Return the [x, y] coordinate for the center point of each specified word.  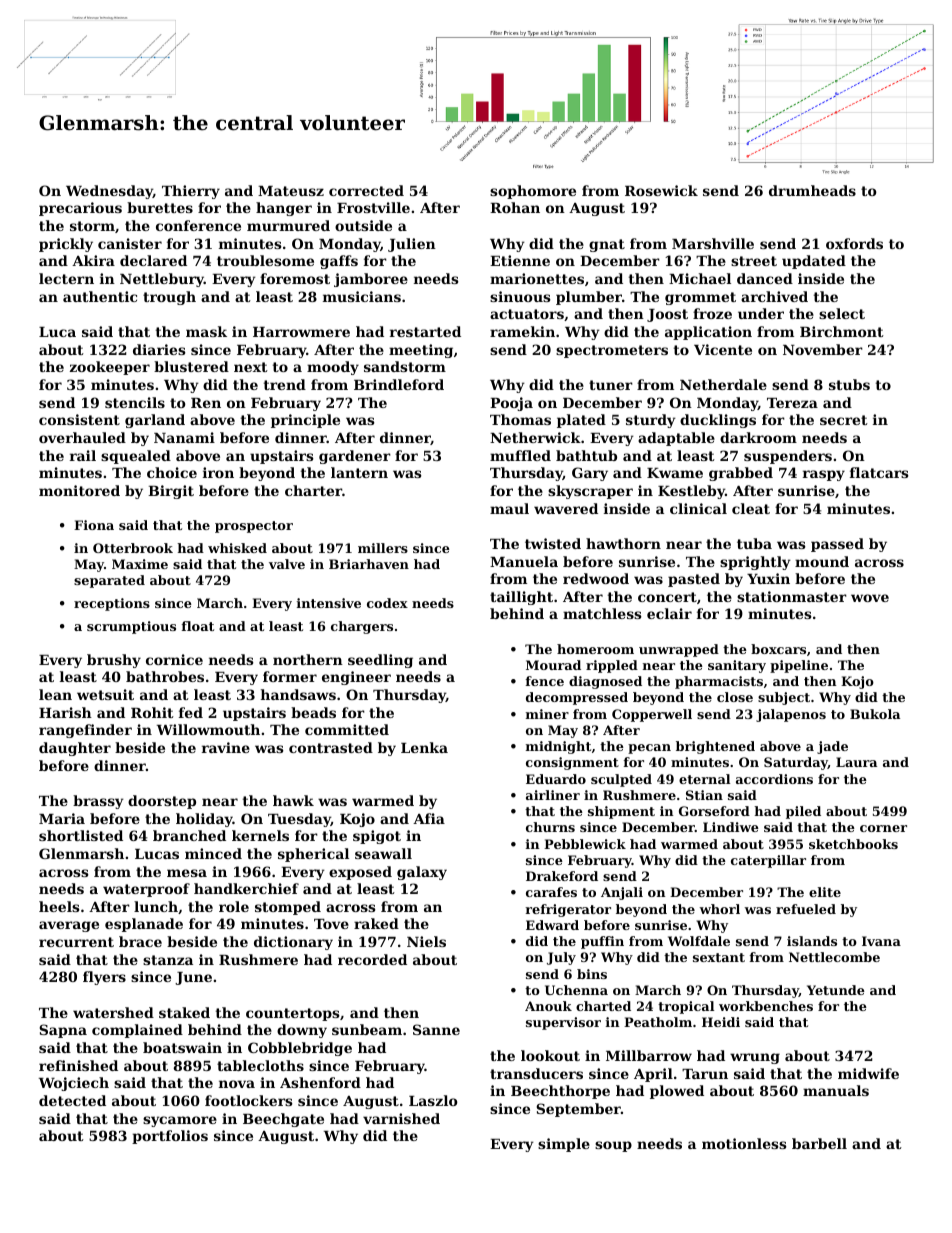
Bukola [875, 714]
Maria [62, 818]
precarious [80, 209]
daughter [75, 749]
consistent [79, 419]
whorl [720, 909]
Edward [552, 925]
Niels [426, 941]
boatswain [182, 1047]
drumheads [812, 190]
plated [581, 421]
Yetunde [836, 990]
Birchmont [842, 331]
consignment [572, 763]
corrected [366, 190]
